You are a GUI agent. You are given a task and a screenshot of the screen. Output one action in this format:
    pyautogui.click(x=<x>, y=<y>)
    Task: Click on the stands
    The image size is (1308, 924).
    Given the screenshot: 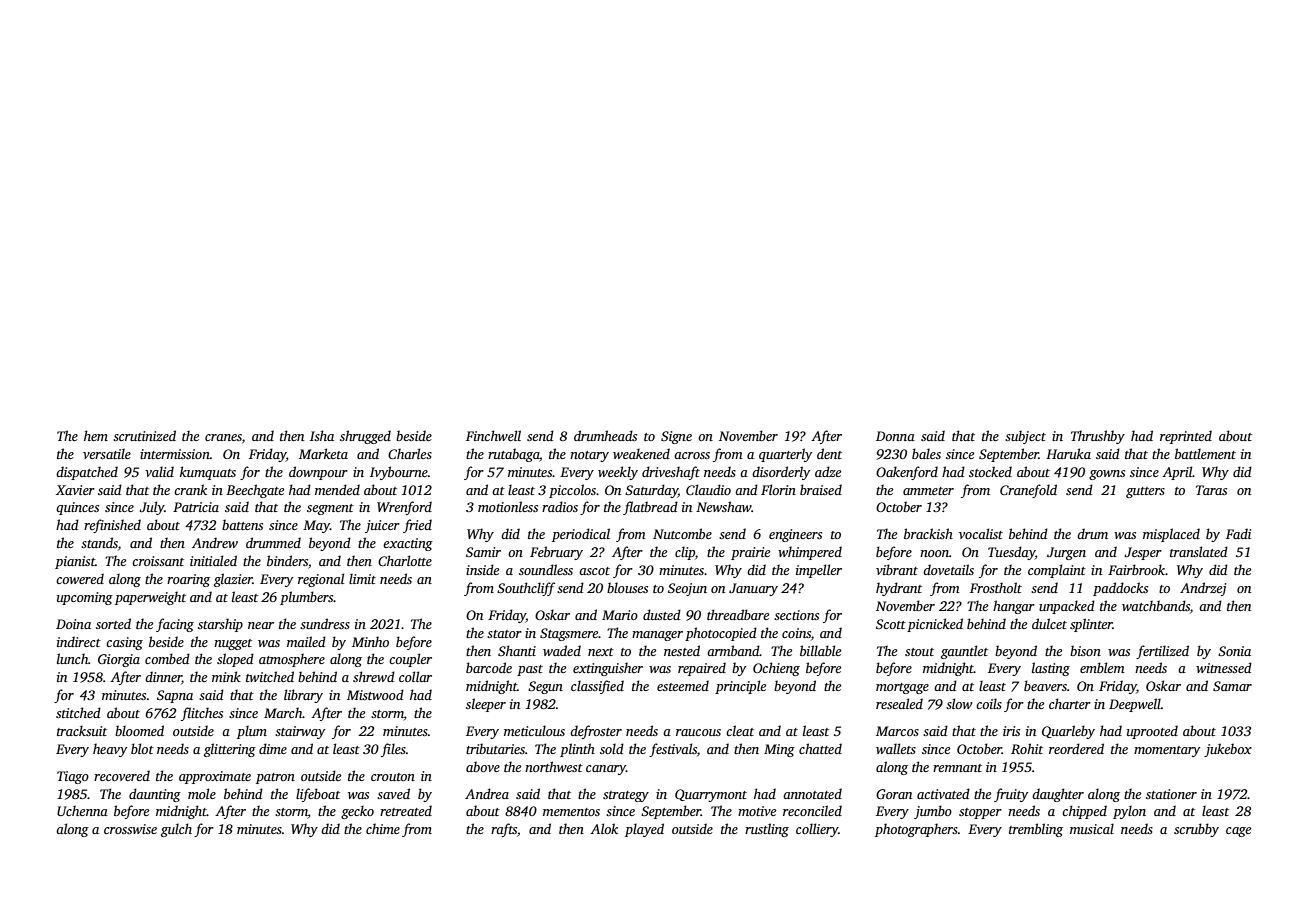 What is the action you would take?
    pyautogui.click(x=99, y=542)
